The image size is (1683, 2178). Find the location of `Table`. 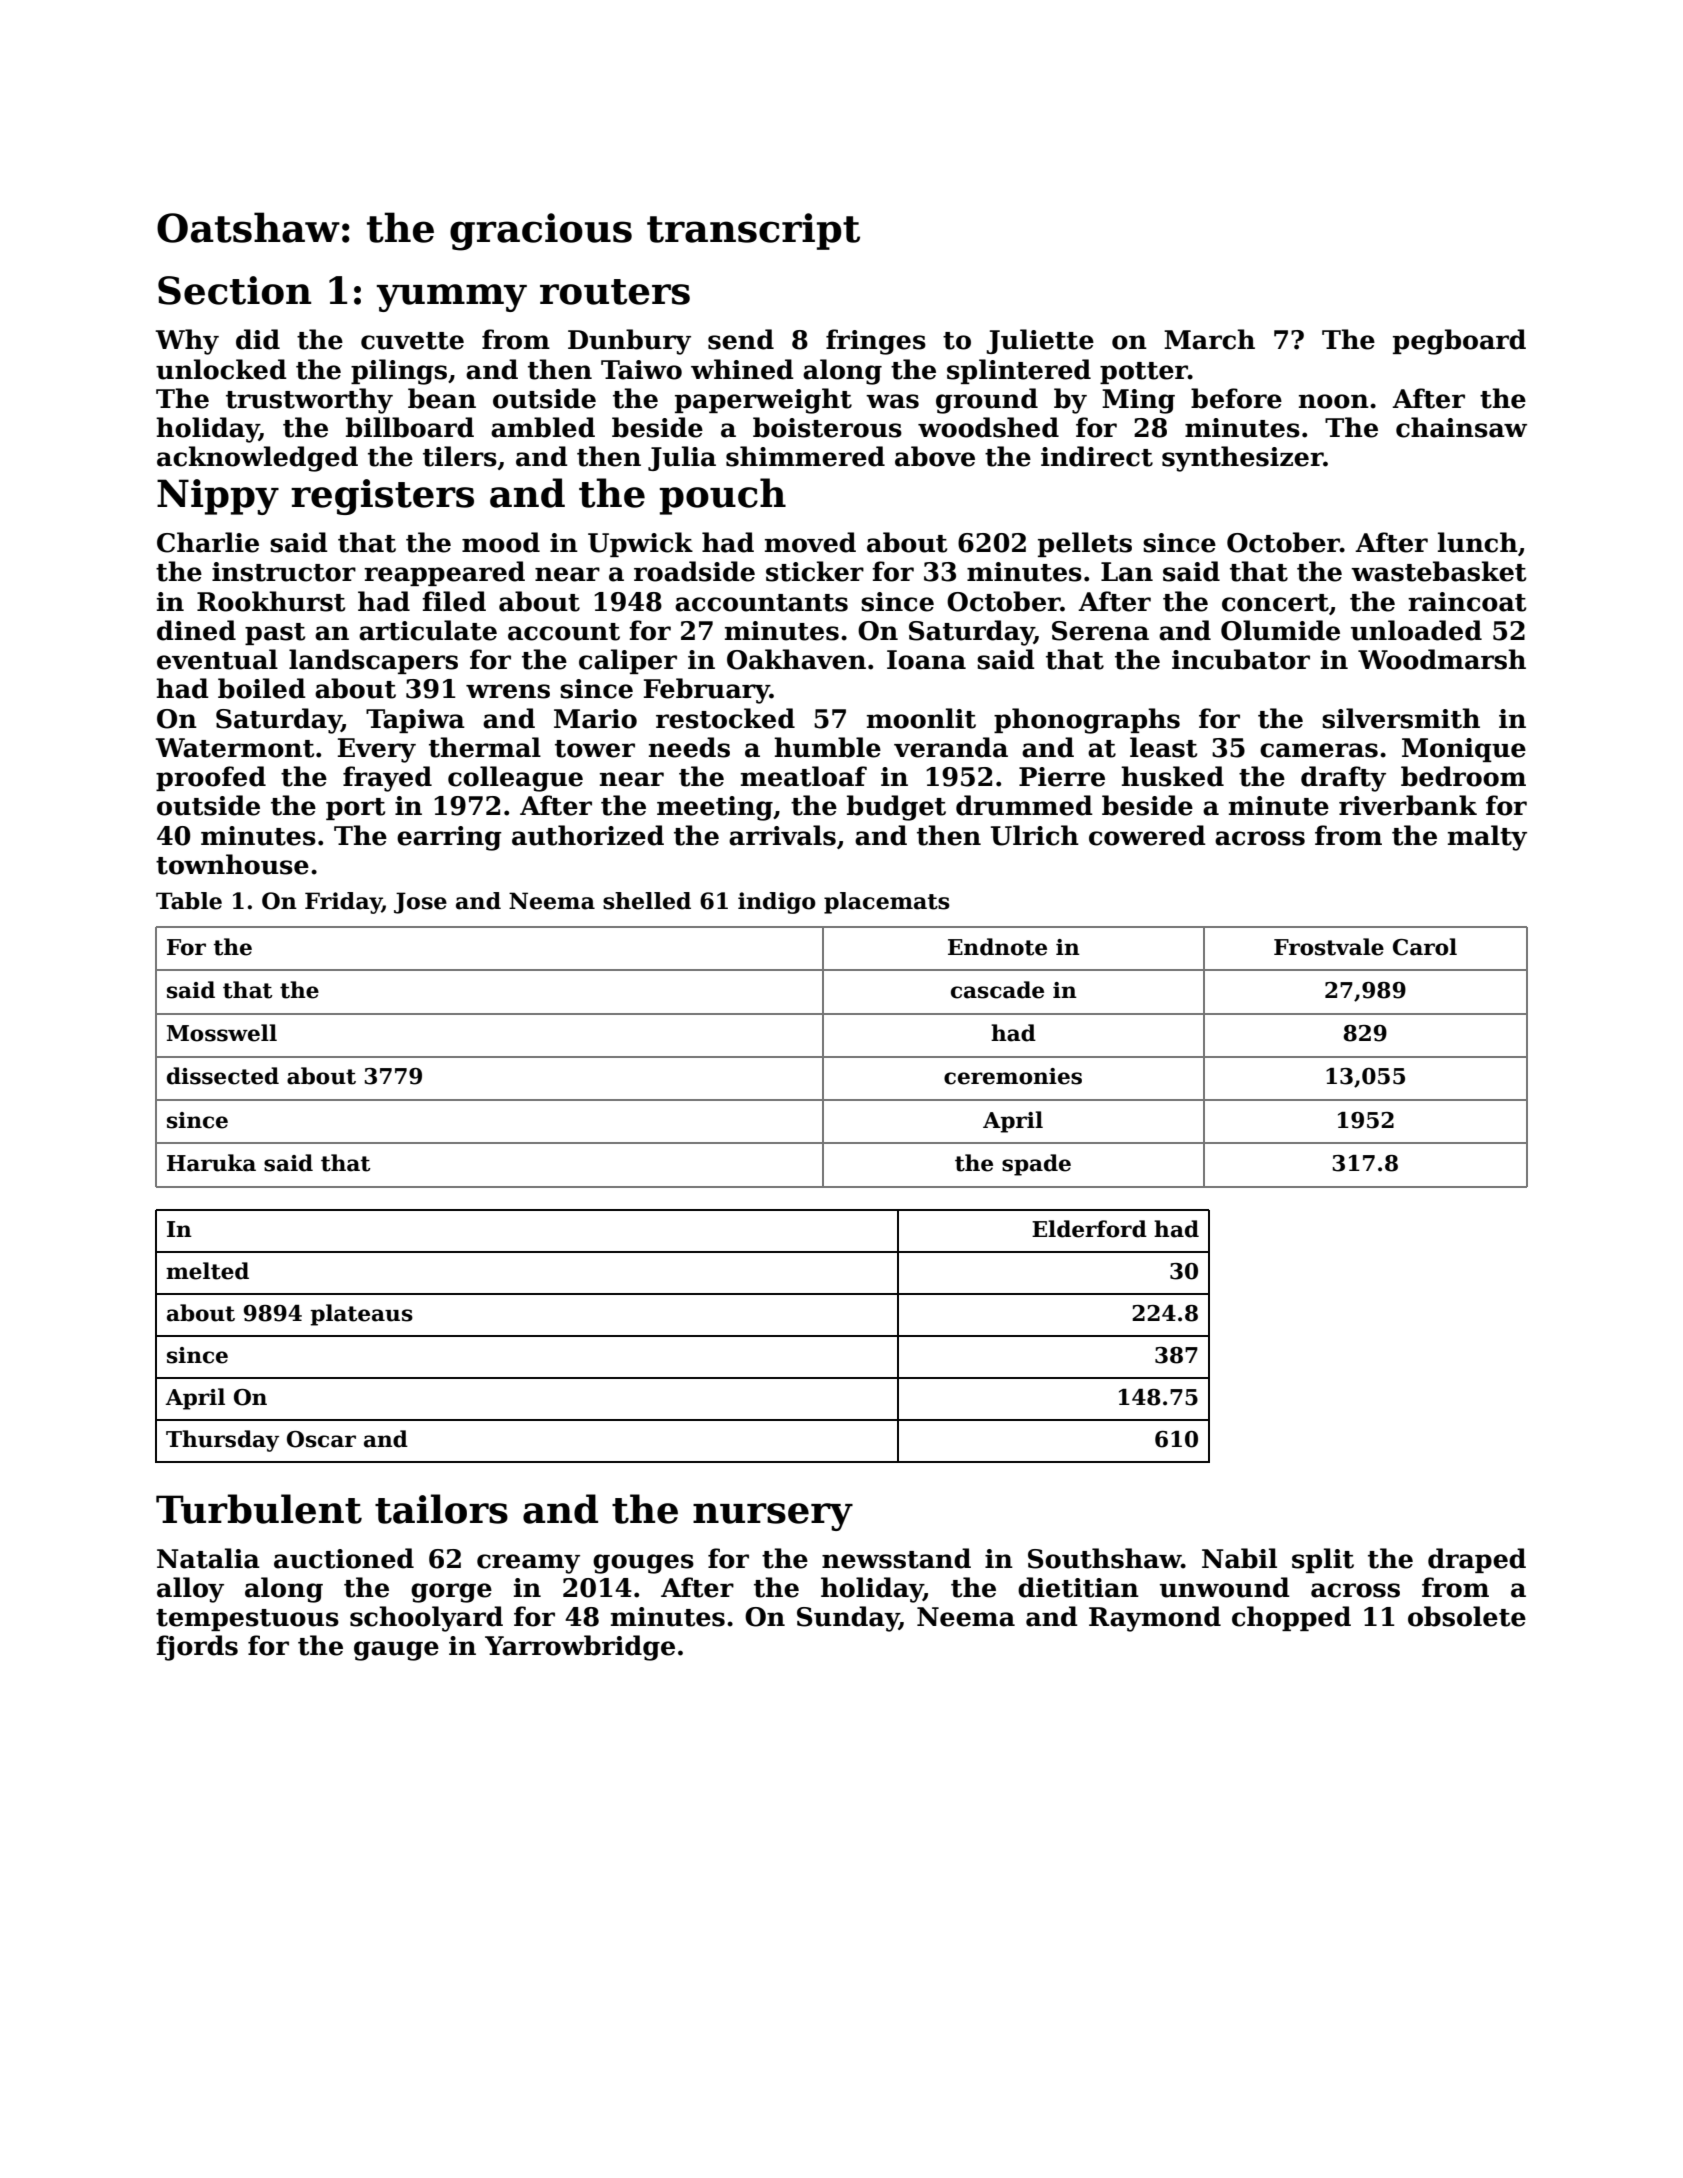

Table is located at coordinates (189, 901).
